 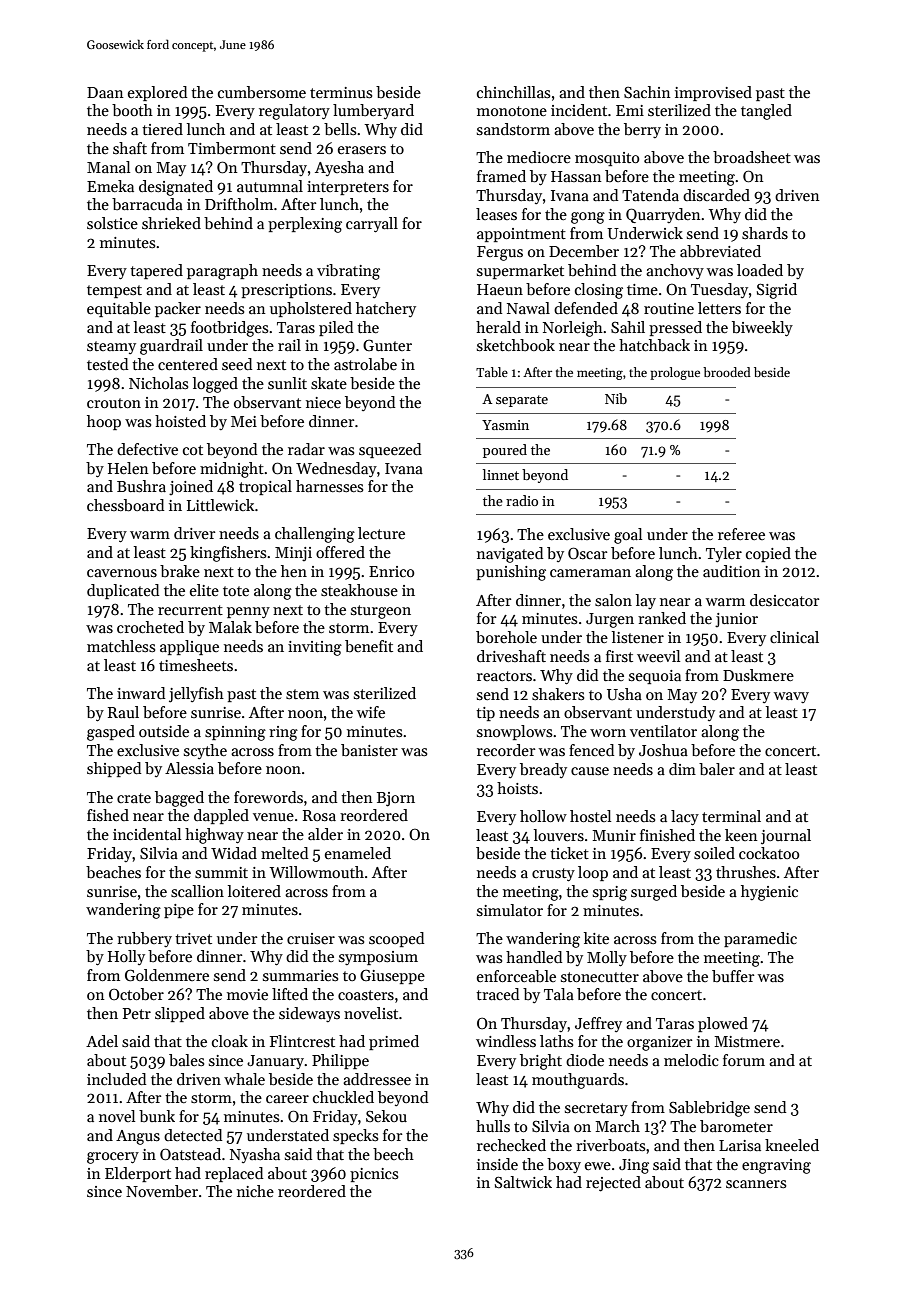 I want to click on paramedic, so click(x=760, y=939).
